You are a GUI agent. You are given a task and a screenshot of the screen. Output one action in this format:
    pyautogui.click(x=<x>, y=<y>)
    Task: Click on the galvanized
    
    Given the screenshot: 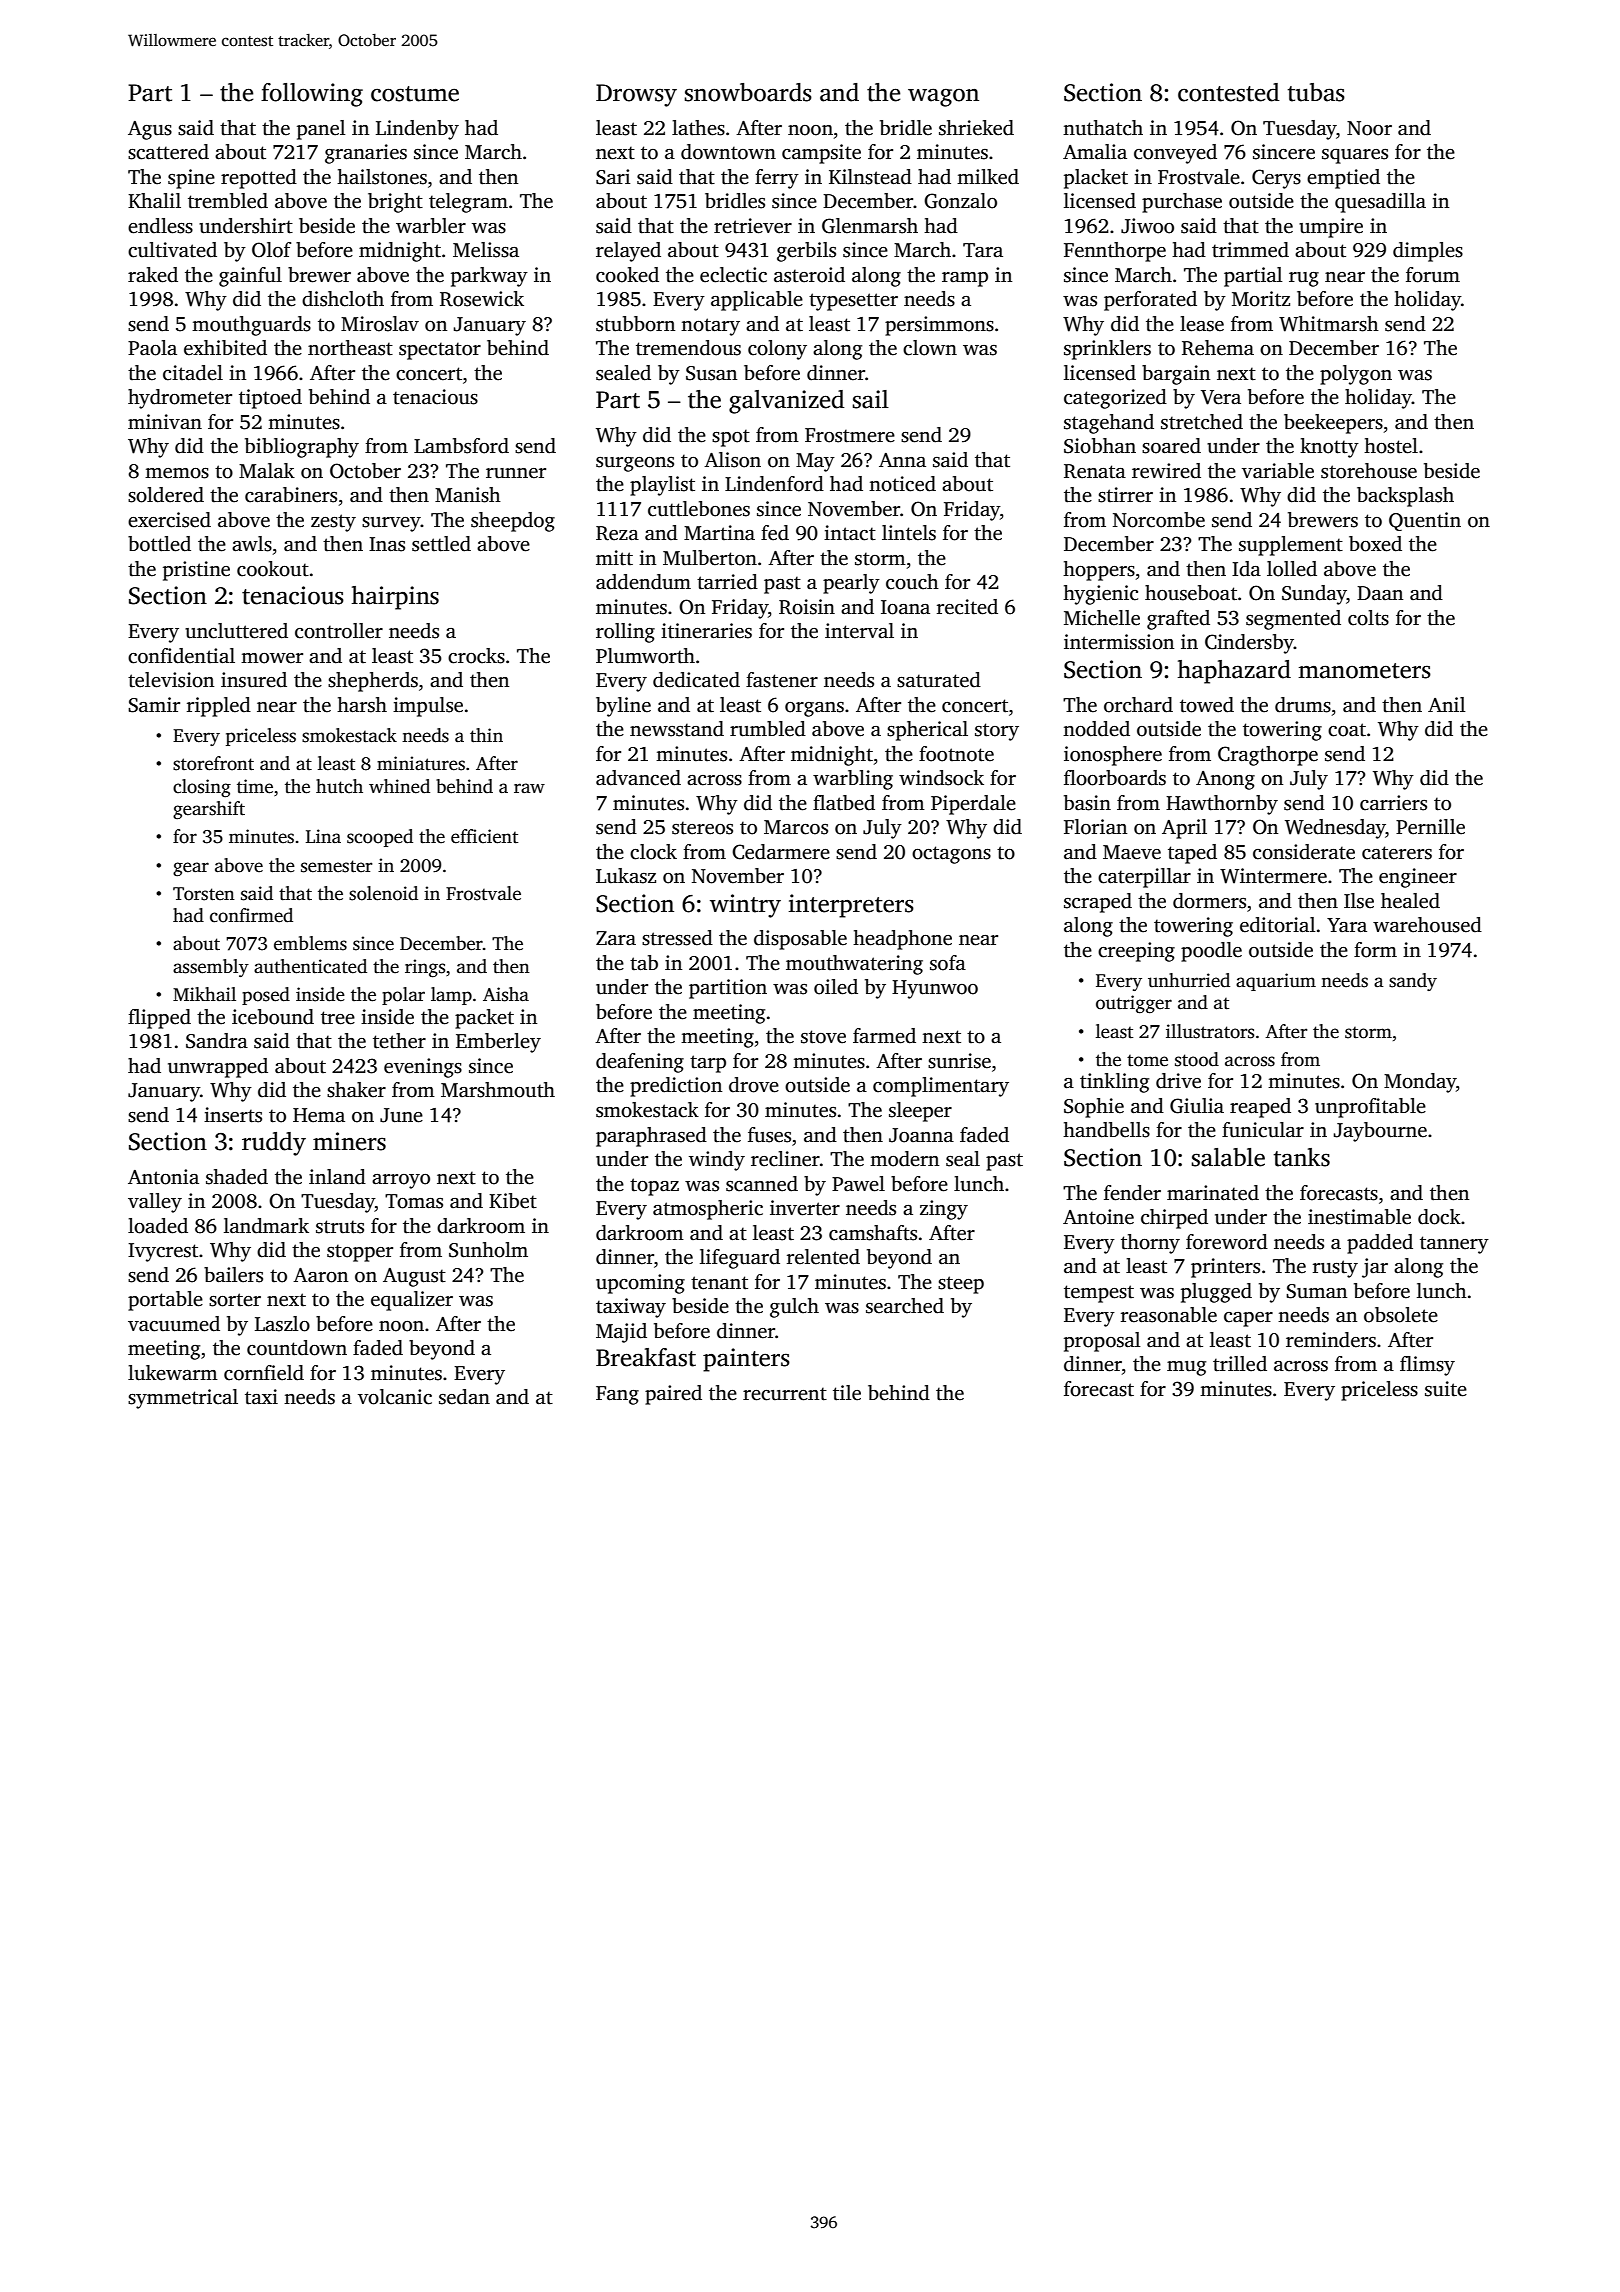 What is the action you would take?
    pyautogui.click(x=787, y=402)
